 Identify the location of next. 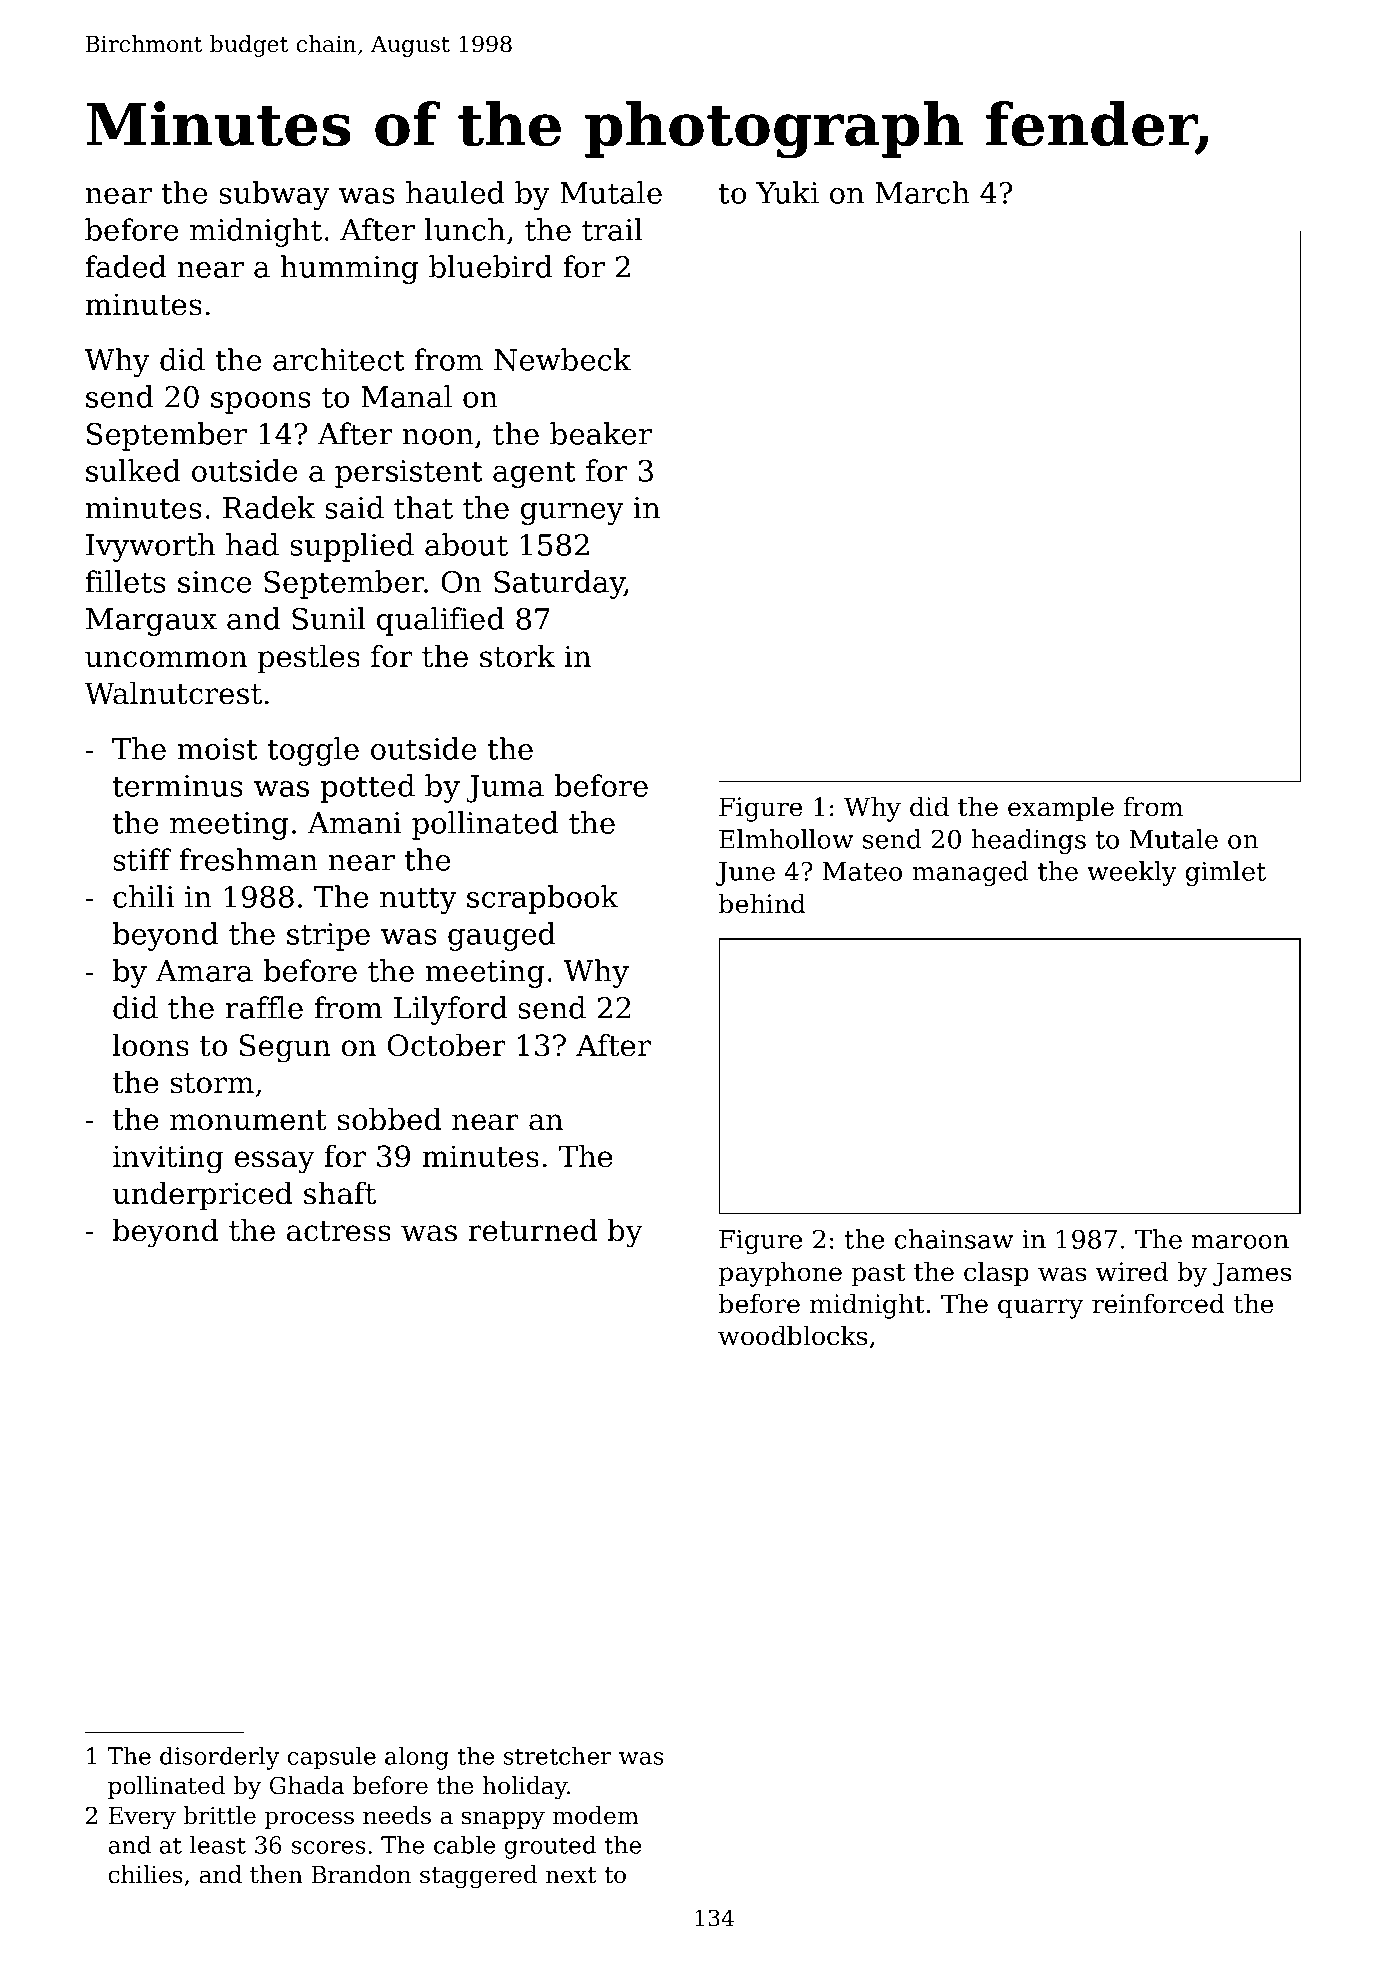
(571, 1875).
